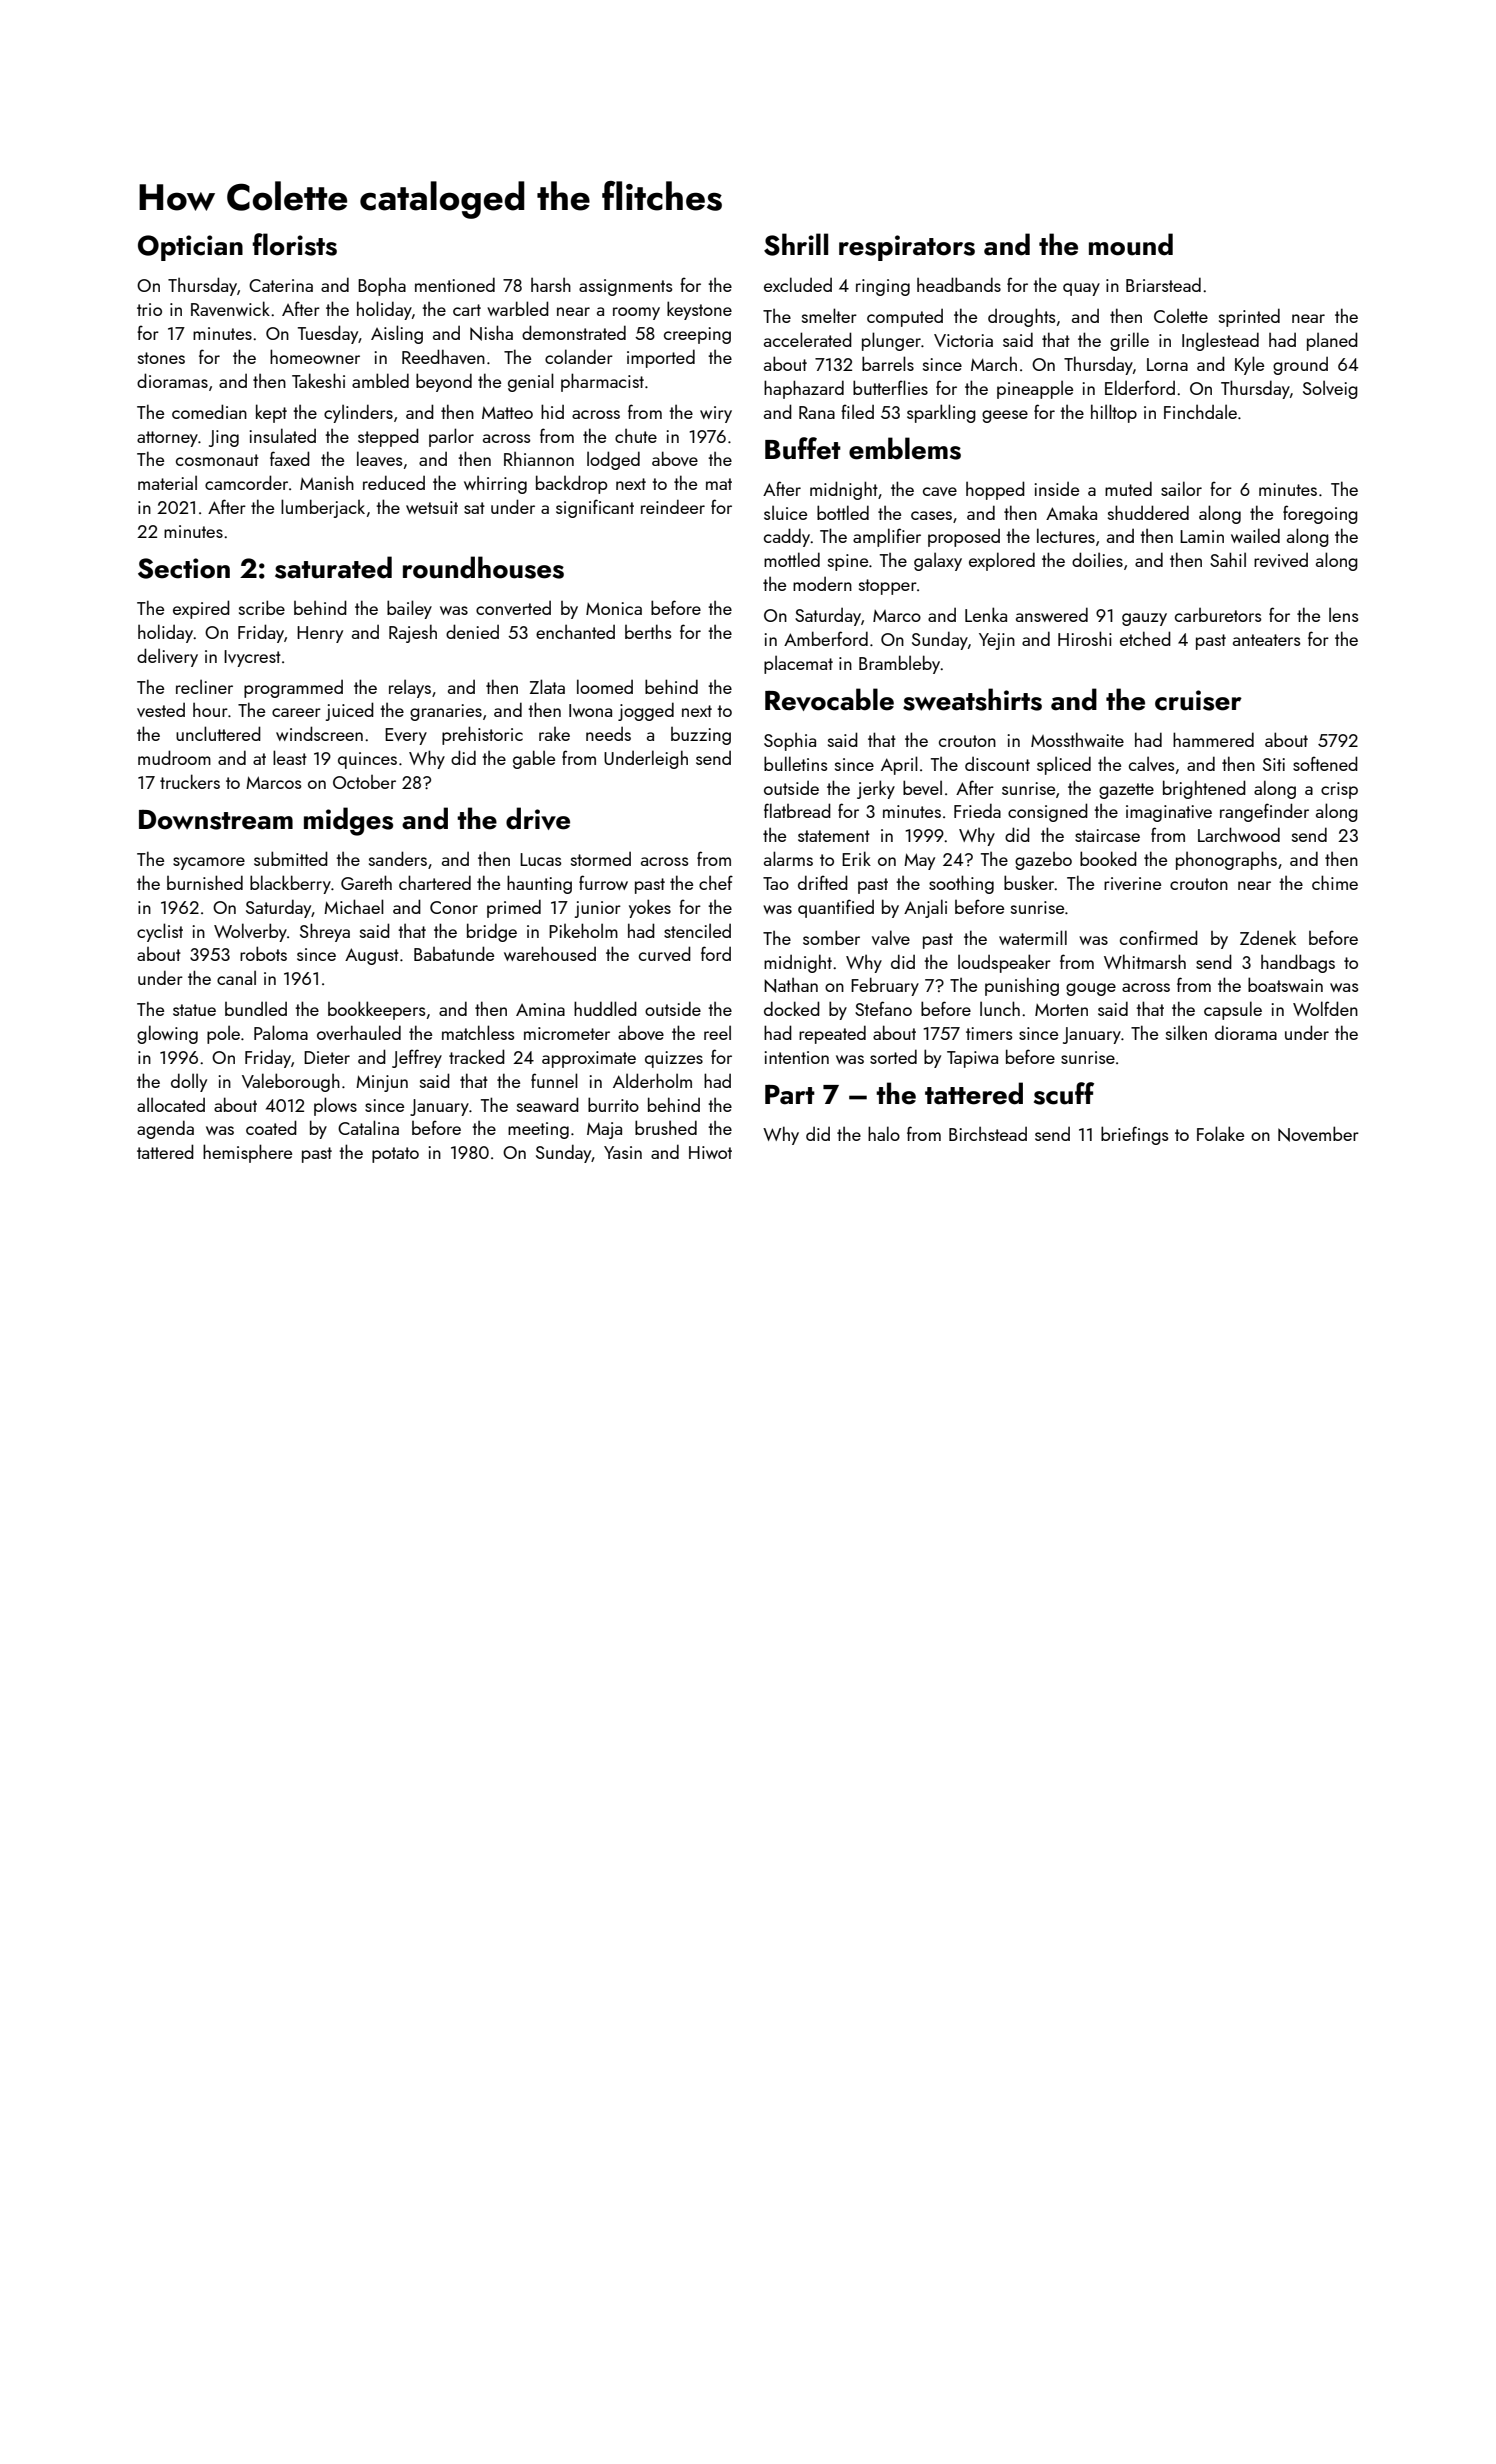 This page has width=1496, height=2464. What do you see at coordinates (988, 1134) in the page?
I see `Birchstead` at bounding box center [988, 1134].
